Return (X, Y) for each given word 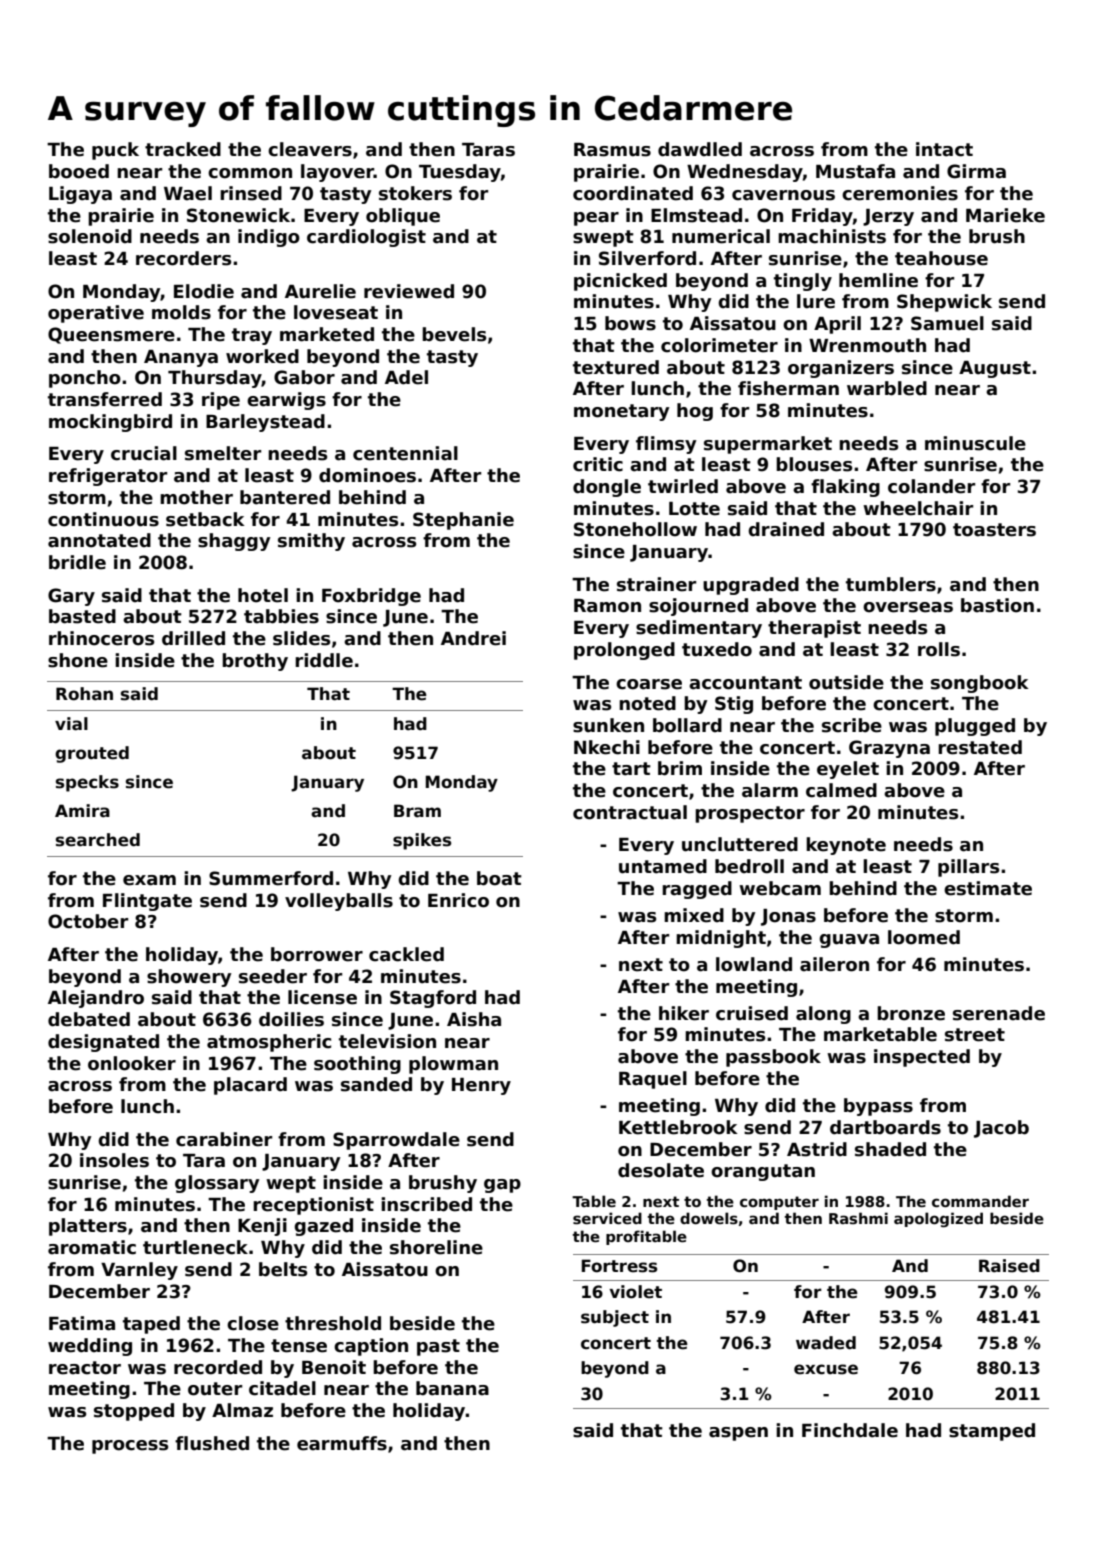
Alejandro (96, 999)
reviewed (409, 291)
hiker (684, 1013)
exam (149, 880)
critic (598, 464)
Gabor (304, 377)
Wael (188, 193)
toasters (994, 530)
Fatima (82, 1323)
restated (980, 747)
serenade (999, 1013)
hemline (878, 280)
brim (680, 768)
